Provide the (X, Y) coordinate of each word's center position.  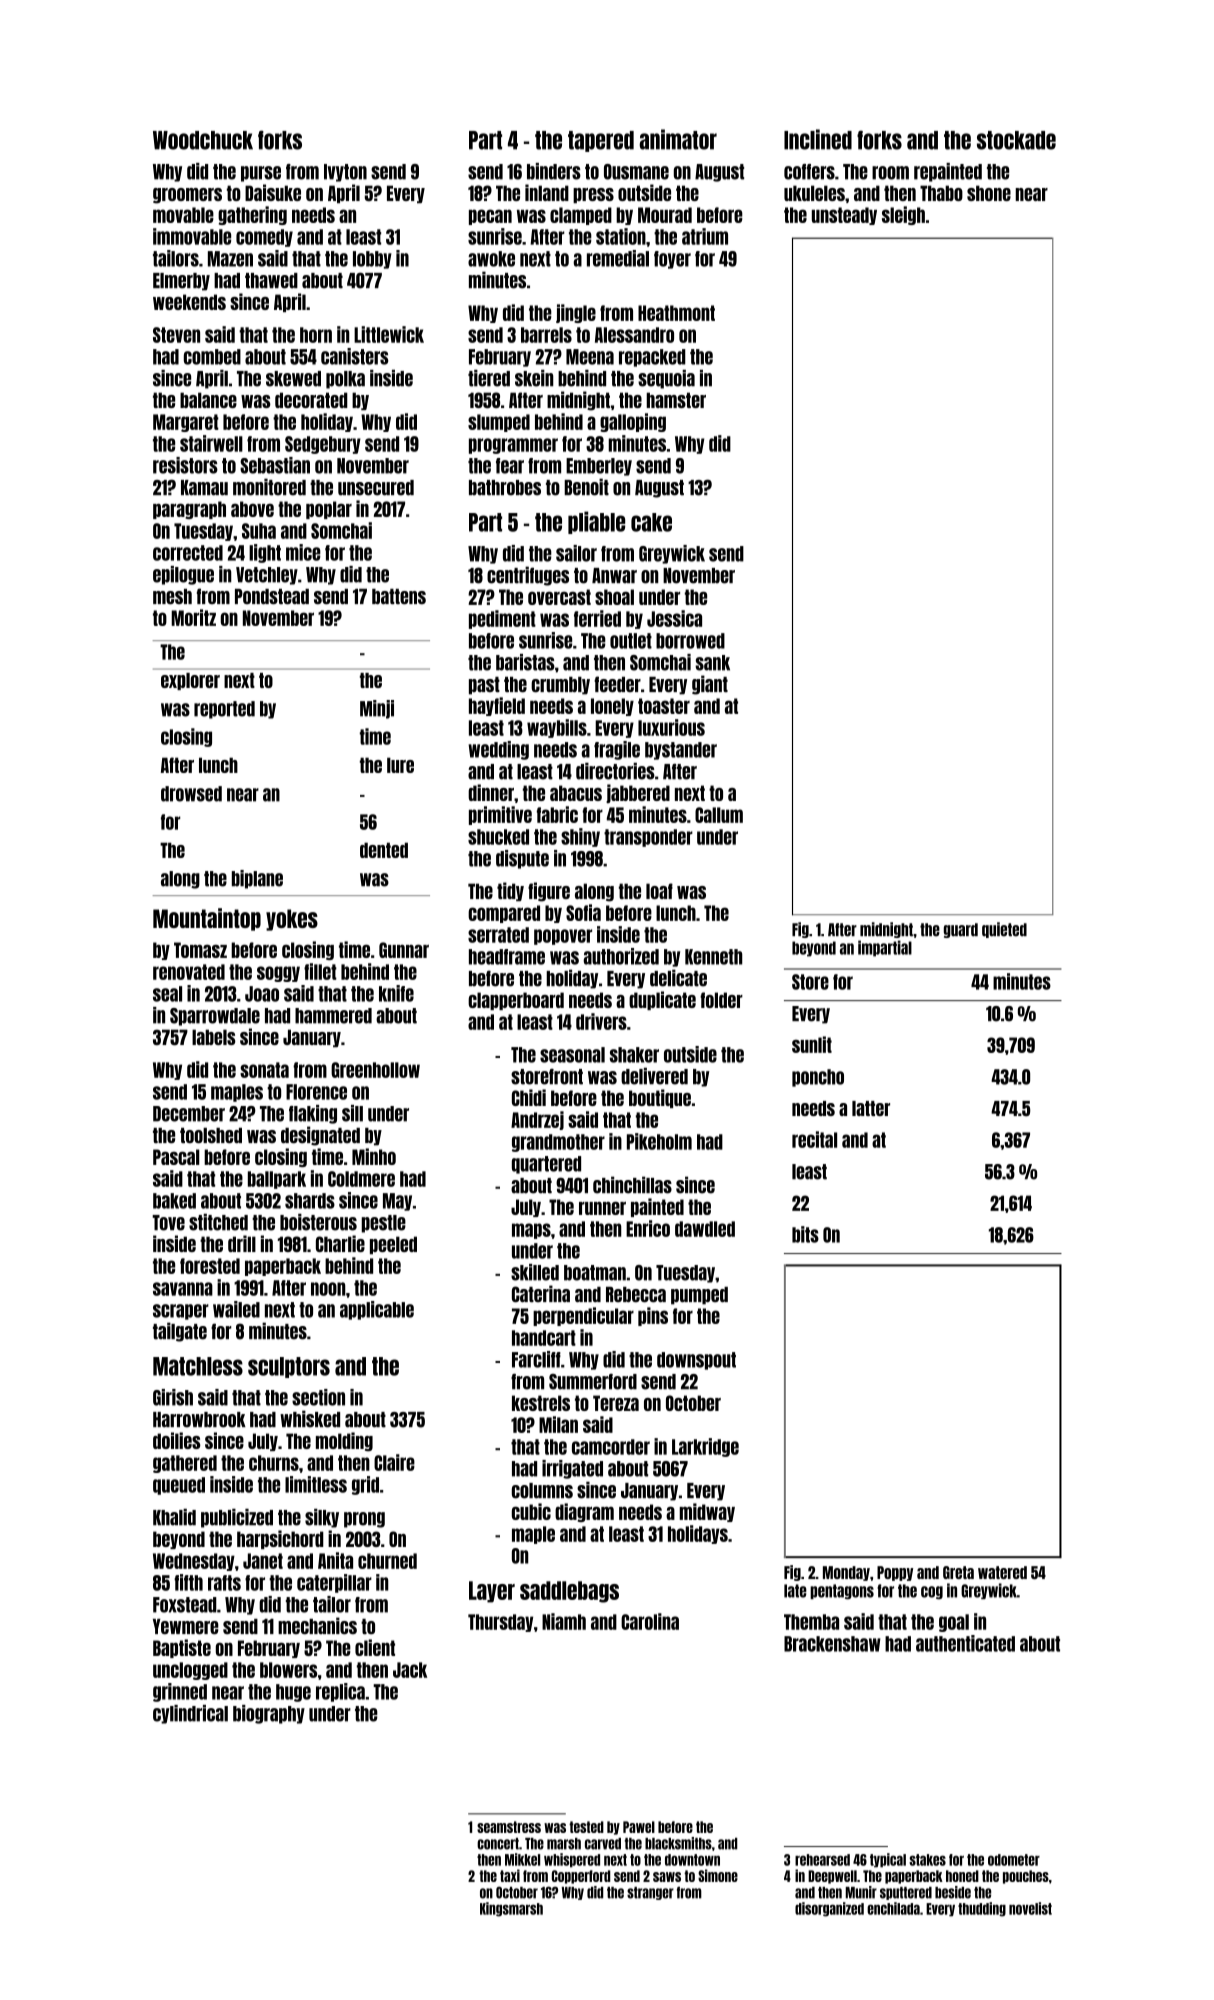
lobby (372, 260)
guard (961, 930)
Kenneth (713, 957)
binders (554, 171)
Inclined (818, 139)
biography (269, 1714)
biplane (257, 879)
